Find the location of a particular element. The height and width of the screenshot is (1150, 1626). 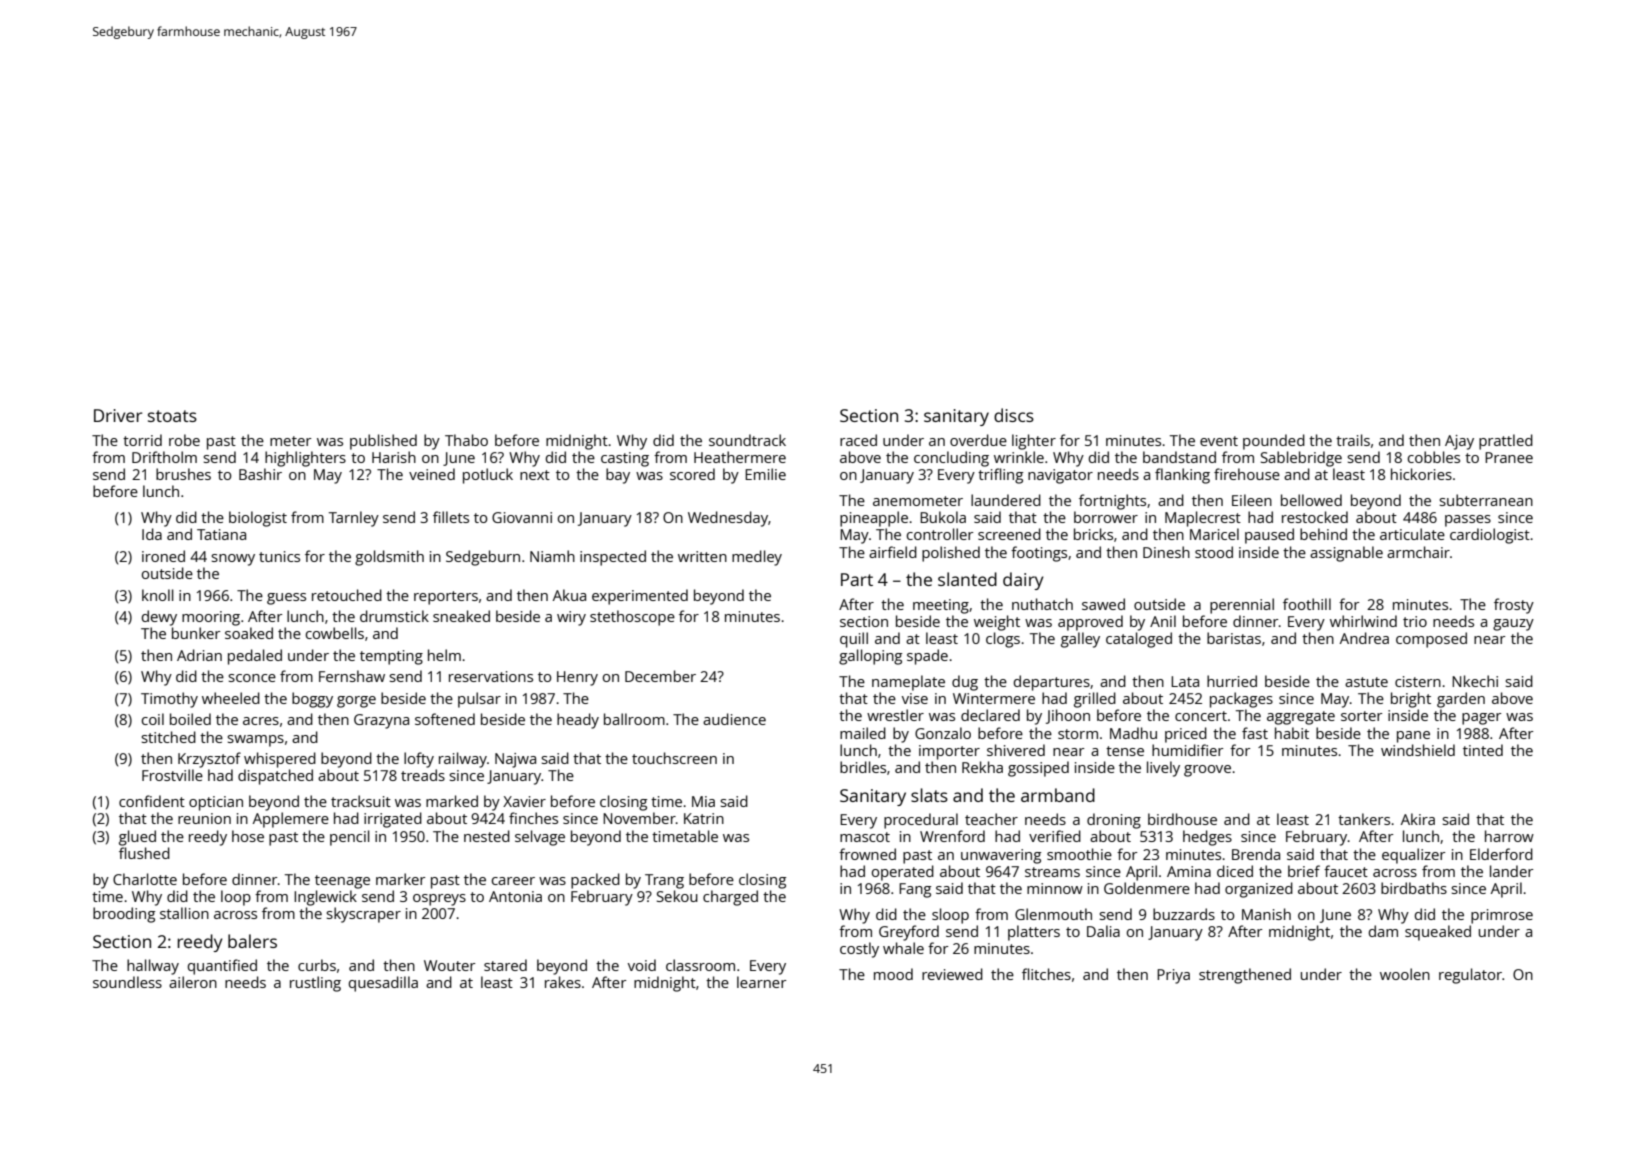

squeaked is located at coordinates (1438, 933).
